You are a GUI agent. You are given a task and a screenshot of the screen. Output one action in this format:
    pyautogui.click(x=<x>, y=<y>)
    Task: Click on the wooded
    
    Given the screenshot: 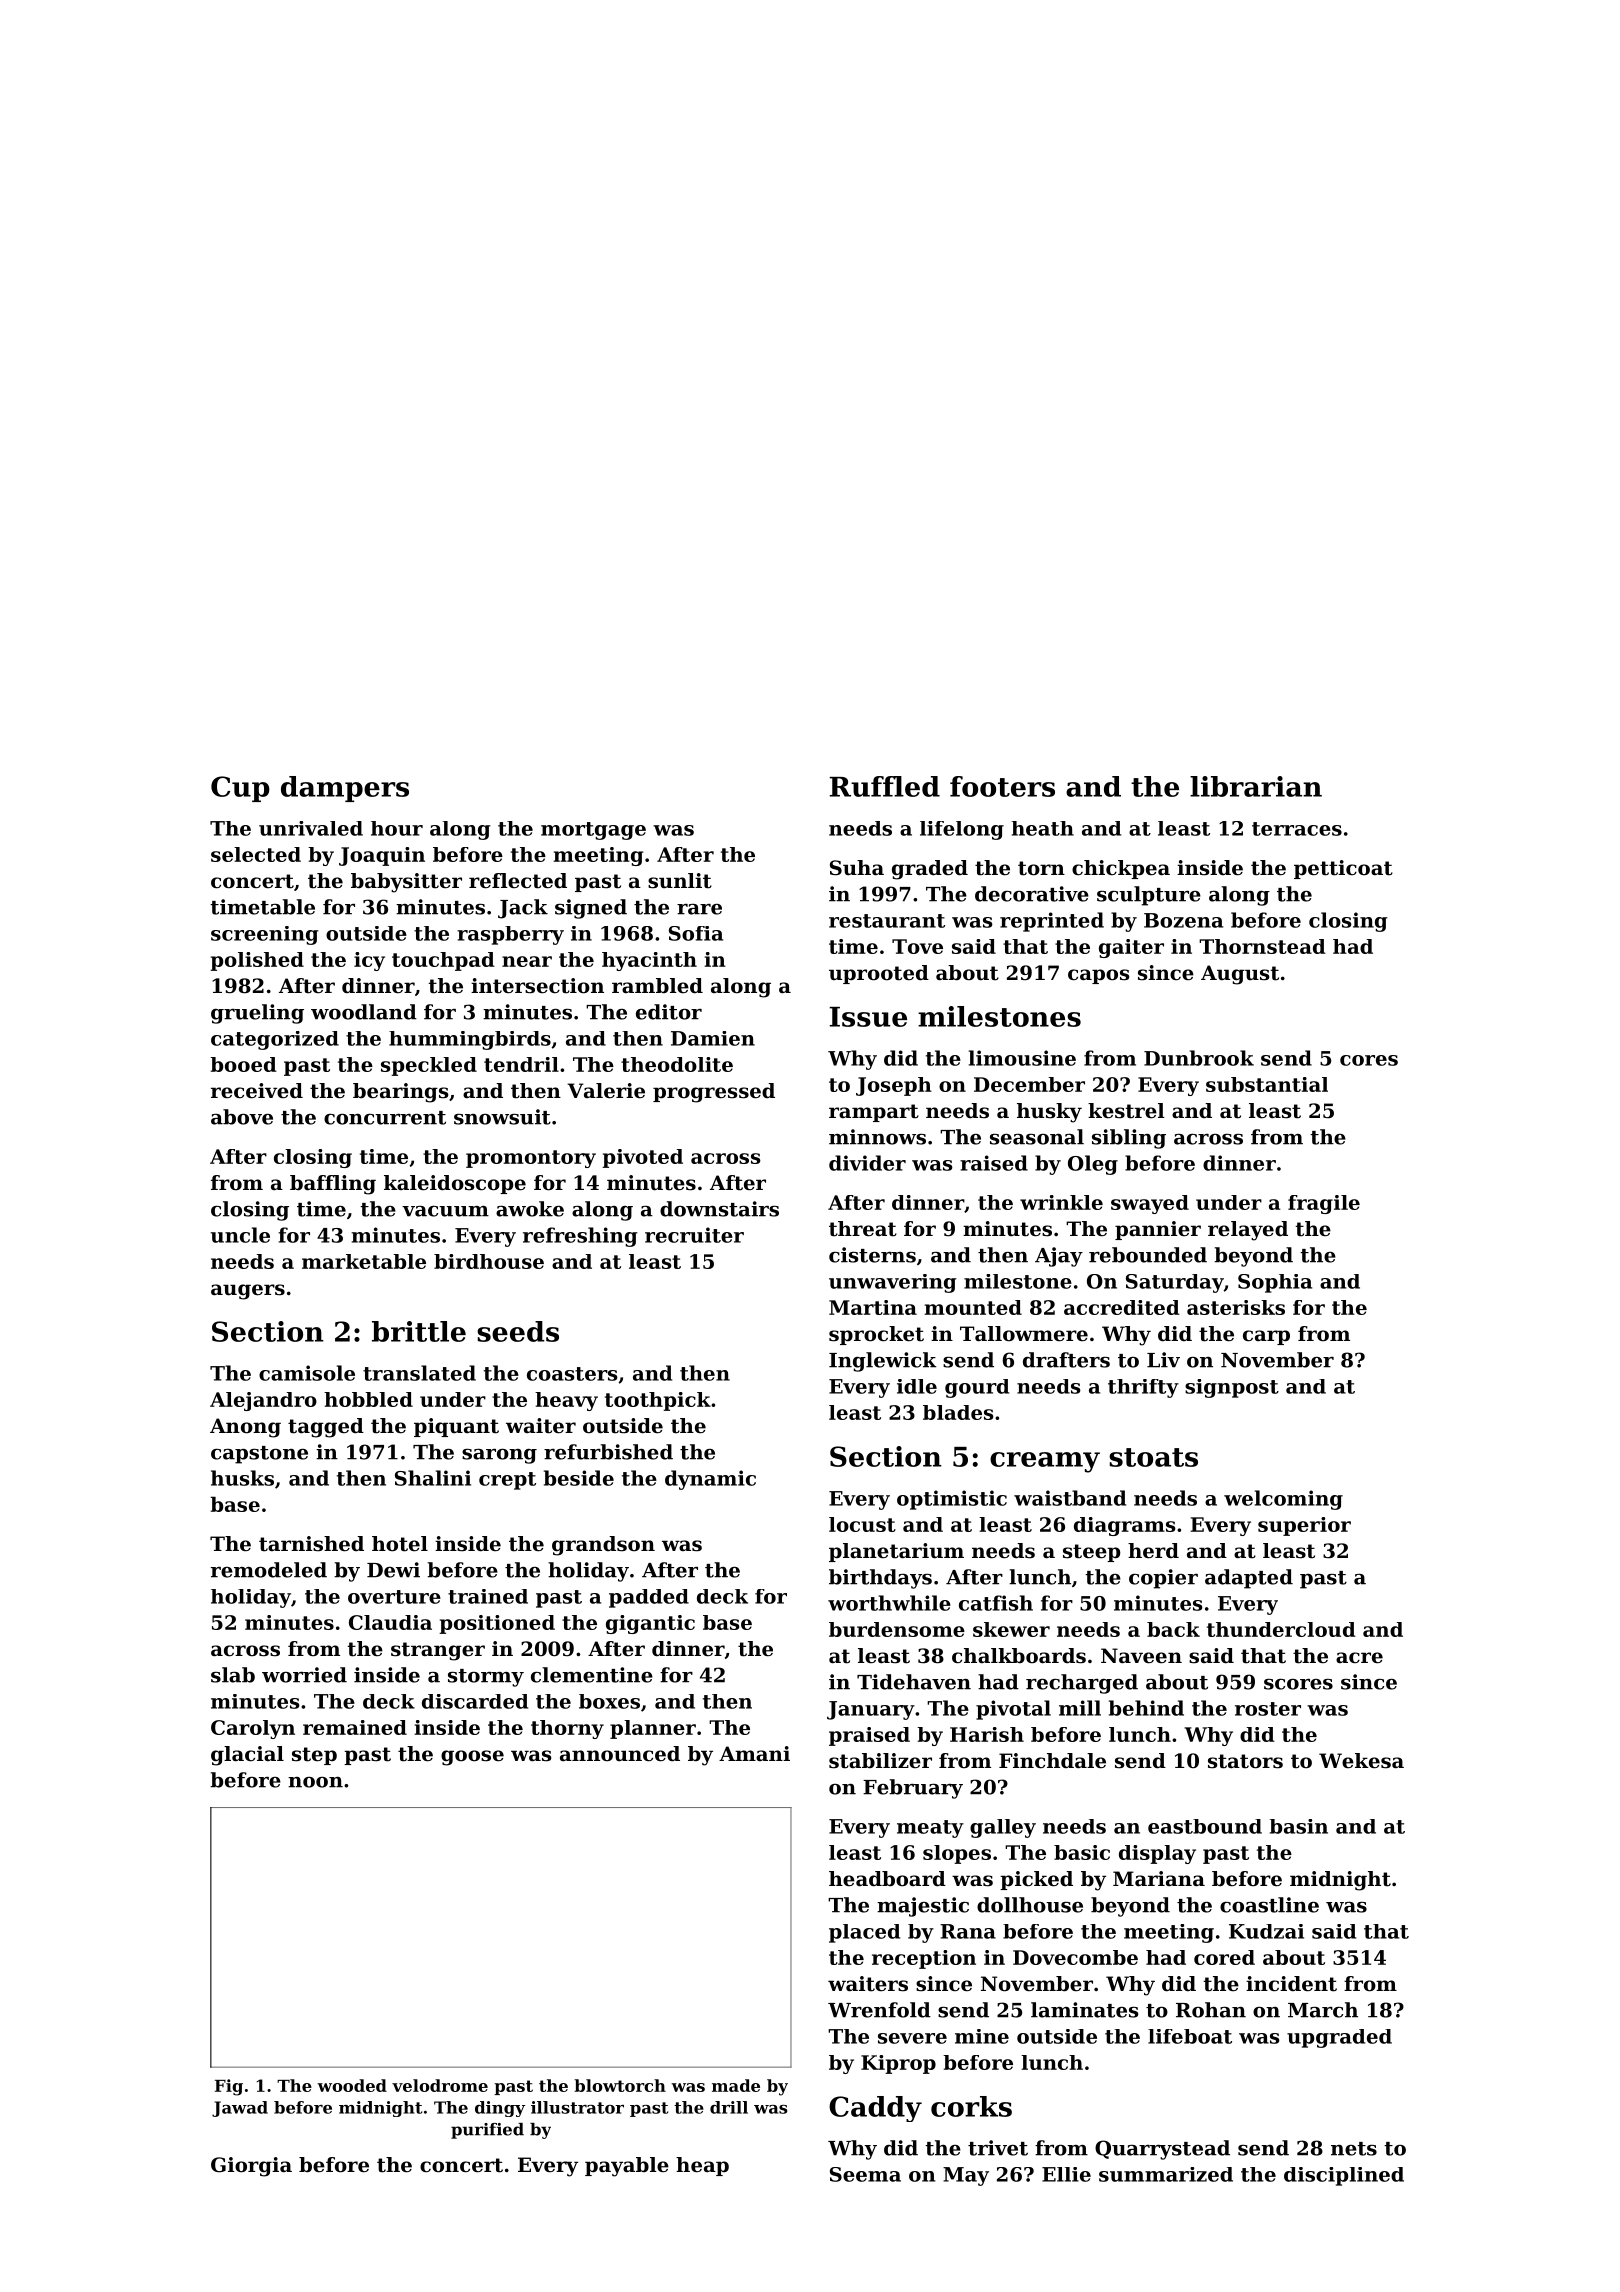 What is the action you would take?
    pyautogui.click(x=352, y=2085)
